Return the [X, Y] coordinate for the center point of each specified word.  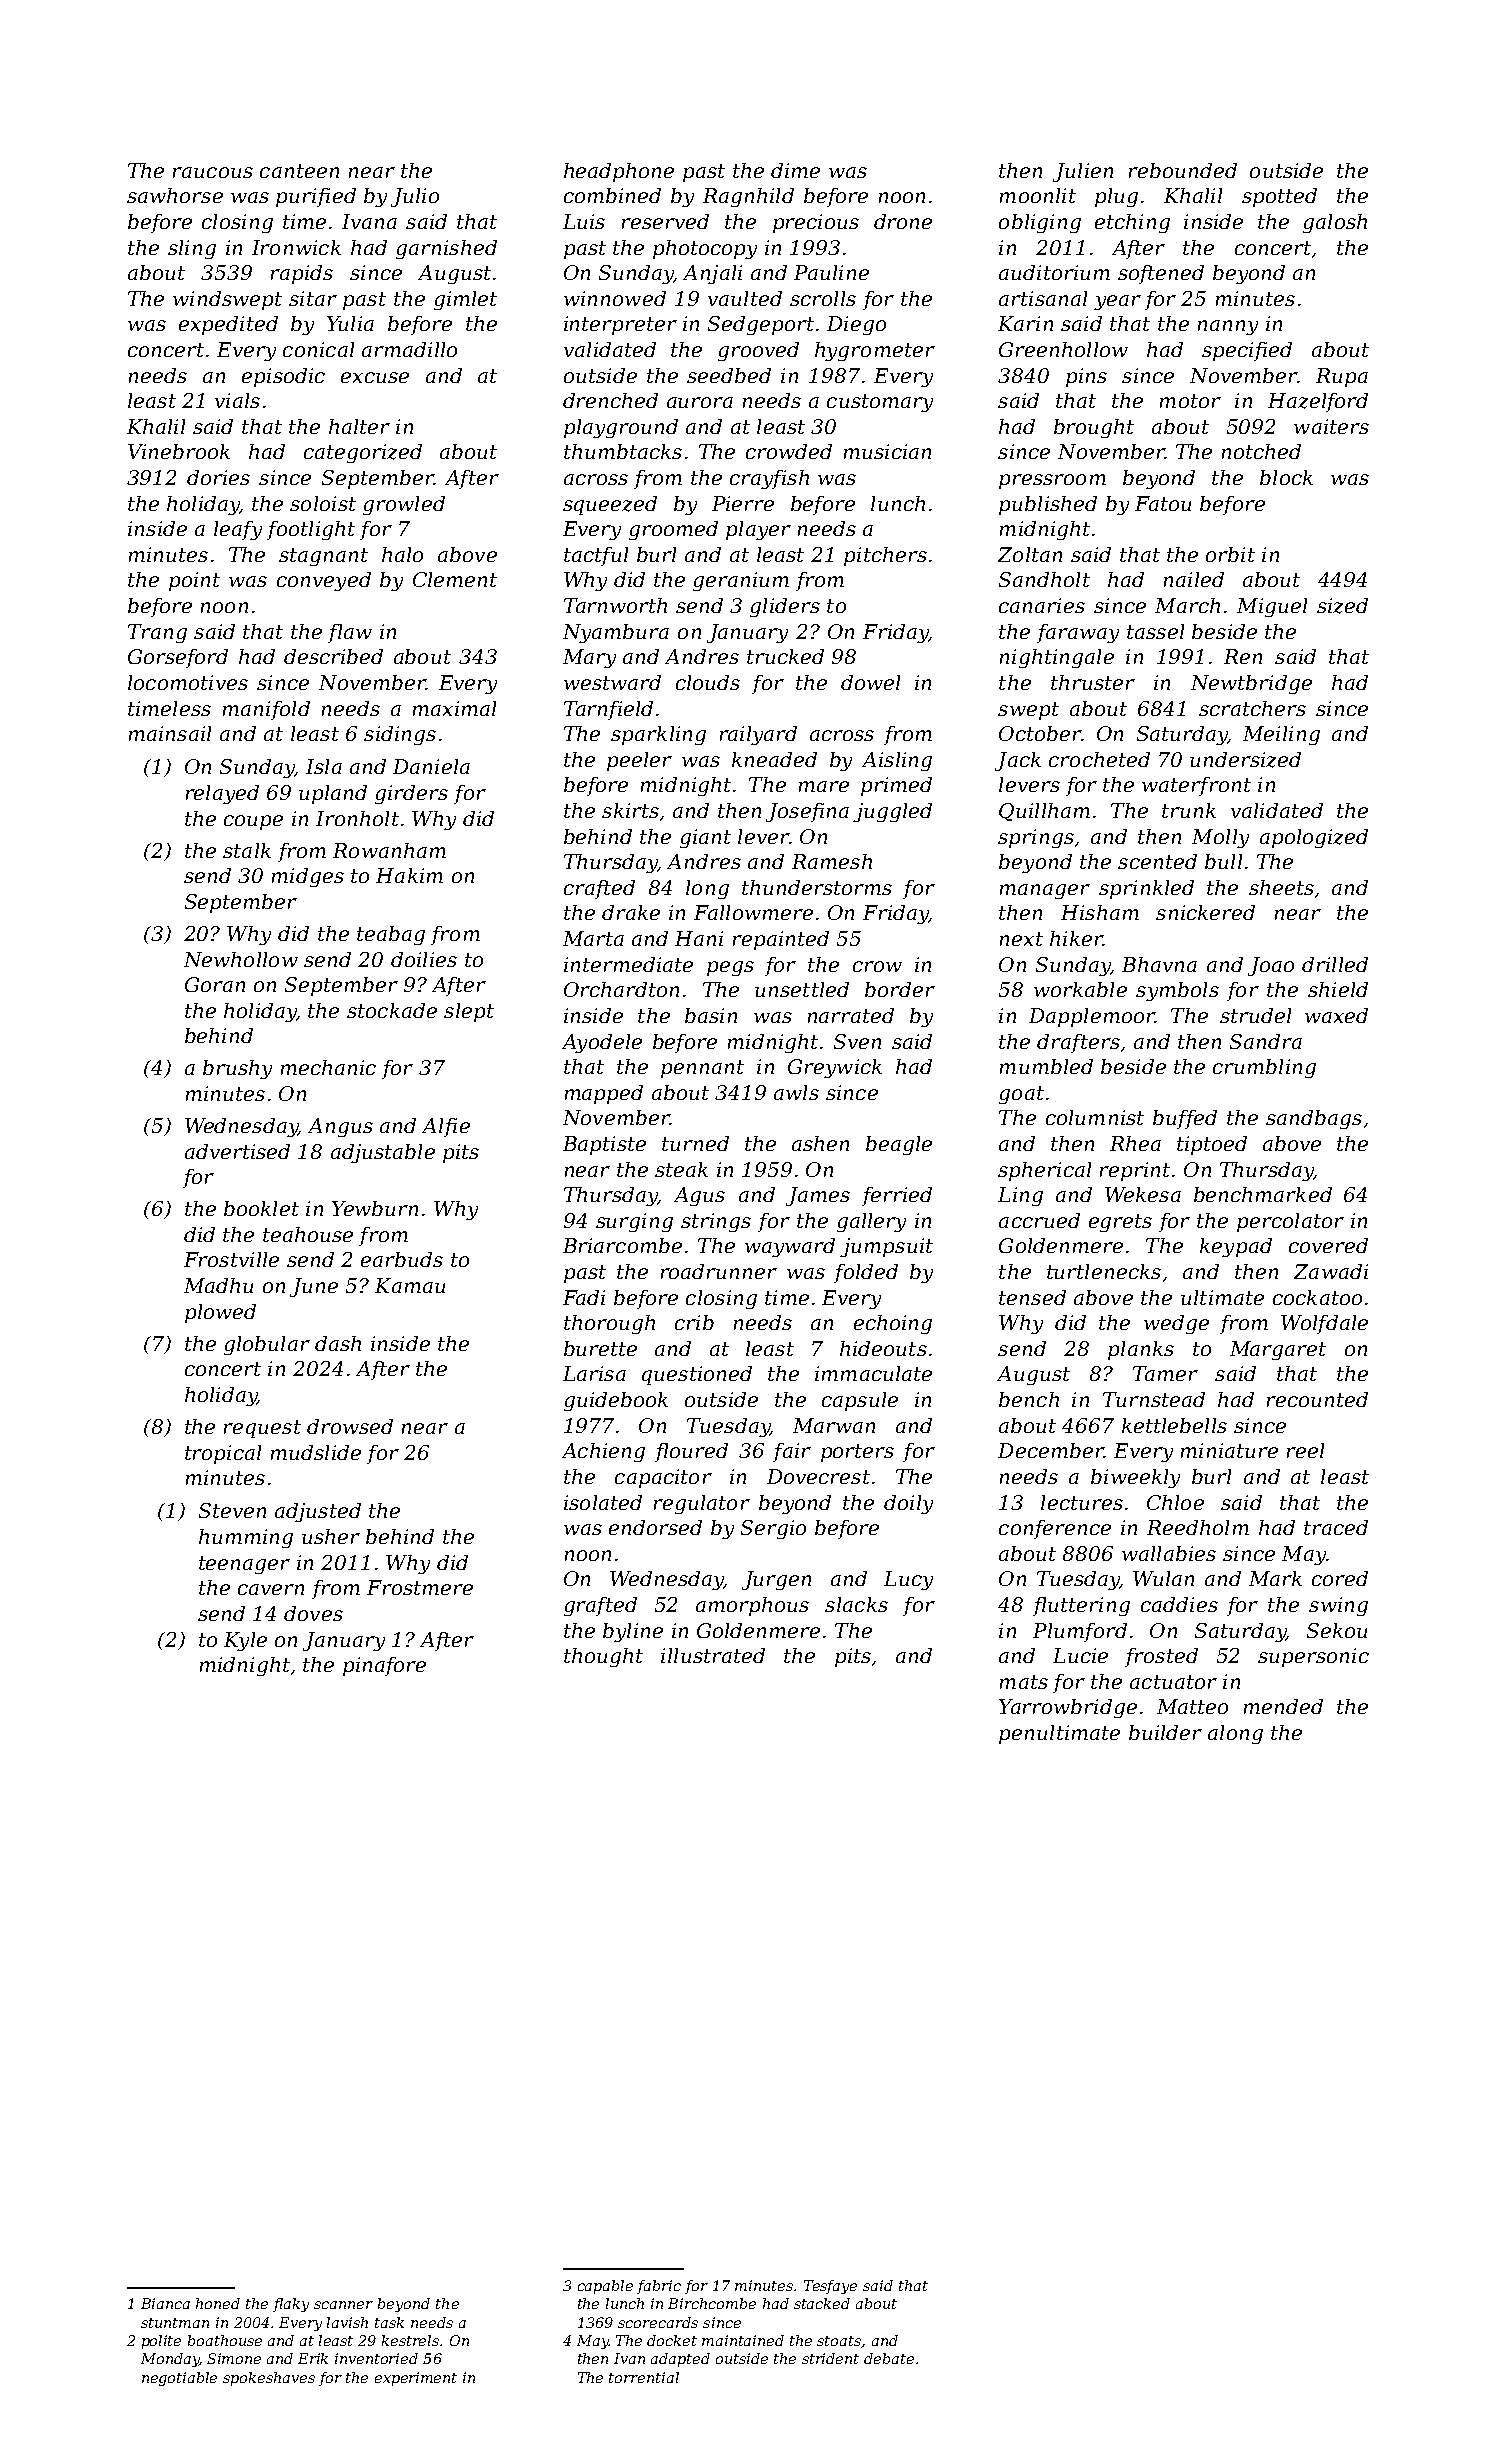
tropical [223, 1454]
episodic [283, 377]
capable [605, 2287]
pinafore [384, 1666]
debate [889, 2358]
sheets [1281, 887]
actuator [1173, 1682]
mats [1024, 1682]
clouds [708, 682]
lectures [1082, 1502]
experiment [416, 2379]
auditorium [1054, 272]
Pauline [831, 272]
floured [691, 1452]
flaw [350, 633]
